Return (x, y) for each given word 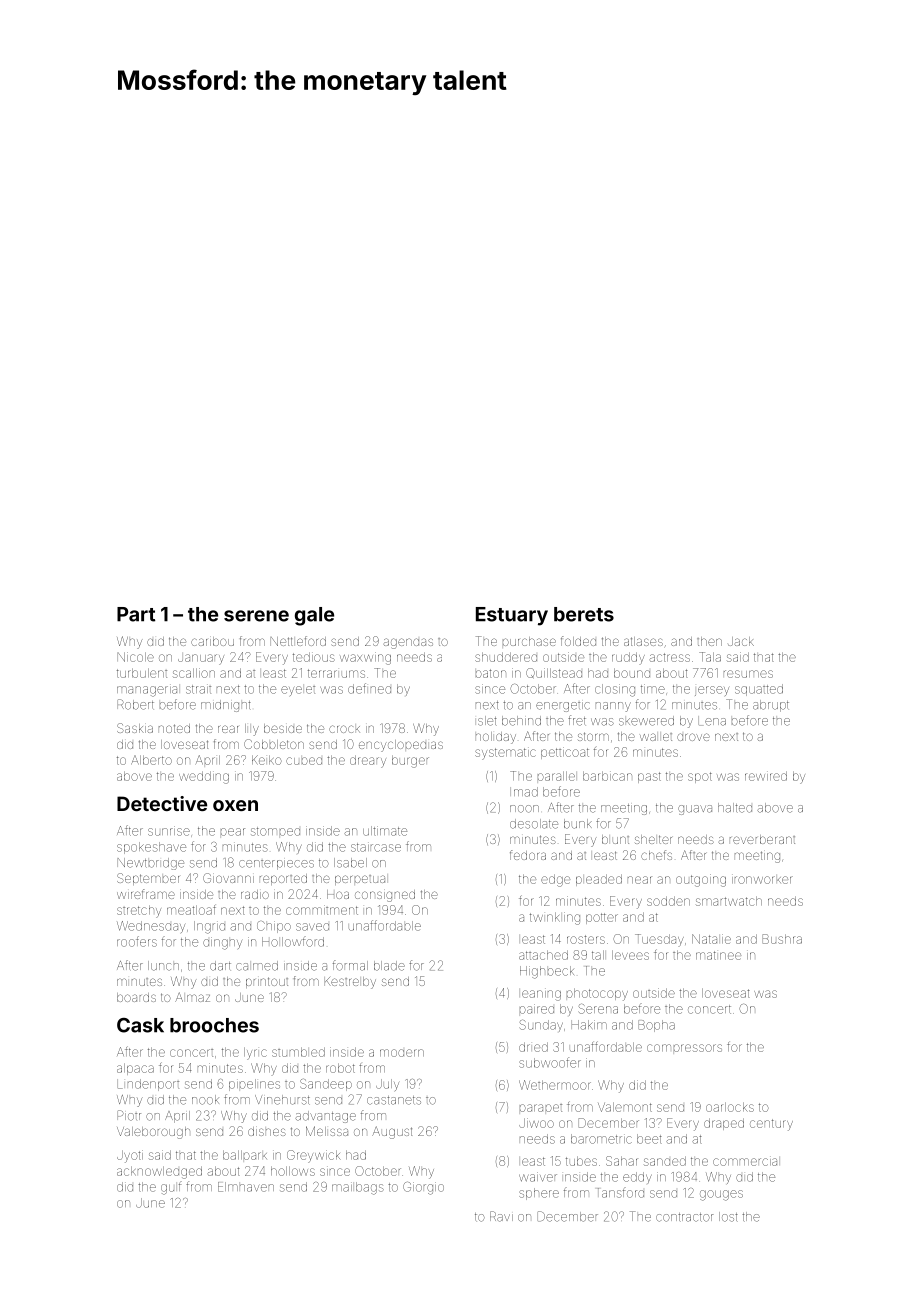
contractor (685, 1217)
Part (136, 614)
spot (700, 777)
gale (314, 616)
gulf (171, 1188)
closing (615, 690)
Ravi (501, 1216)
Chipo (274, 927)
